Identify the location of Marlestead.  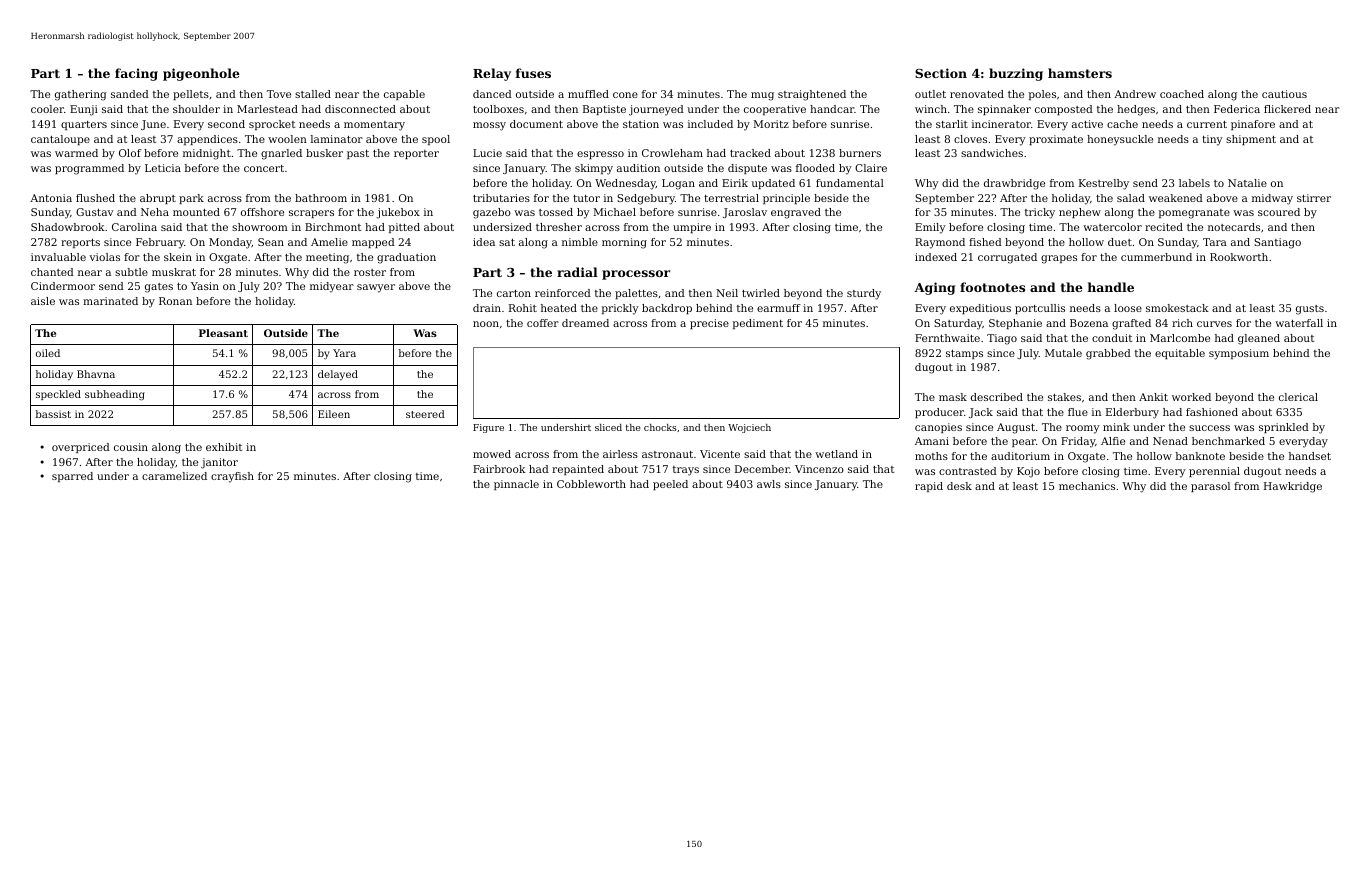
(267, 109).
